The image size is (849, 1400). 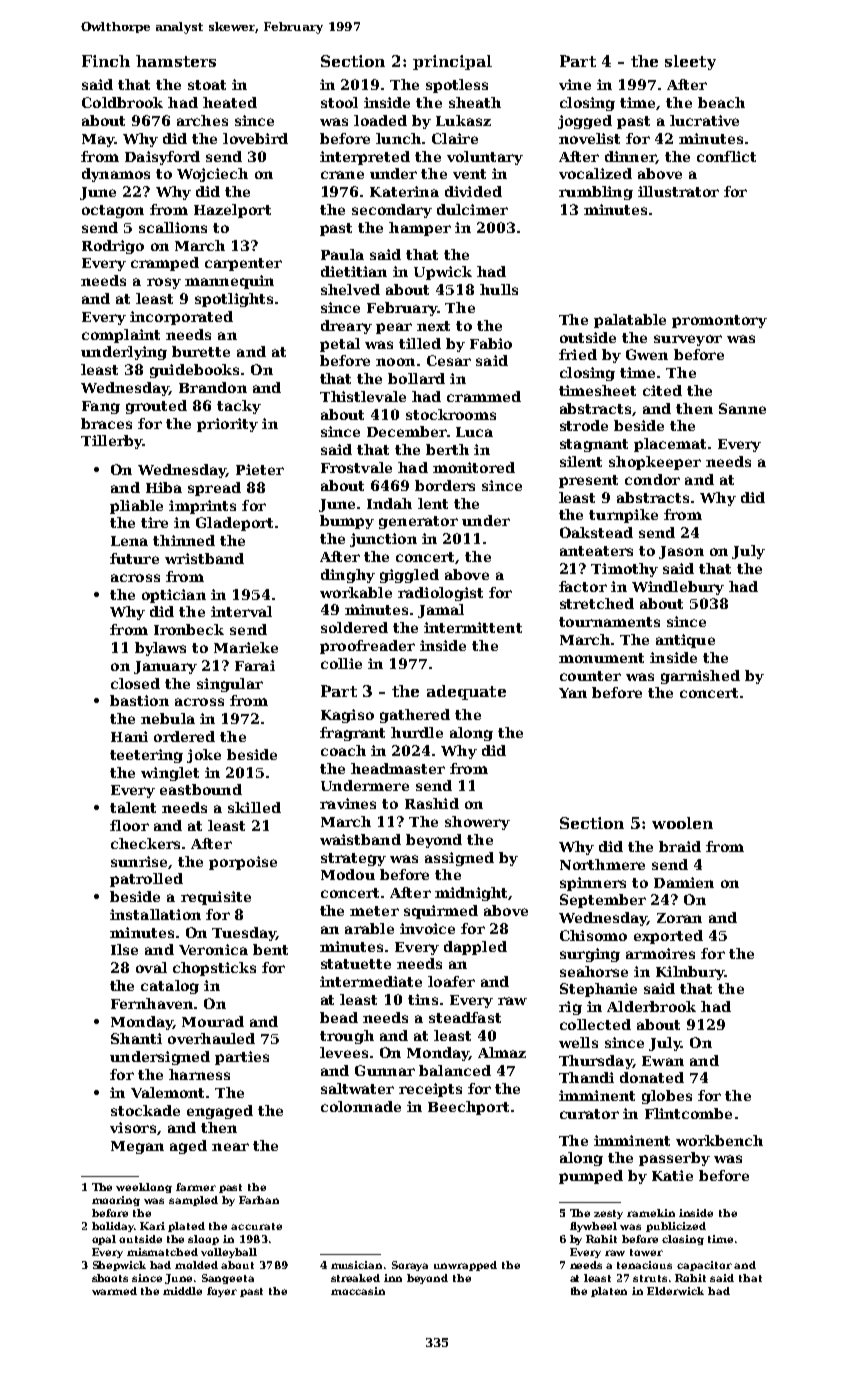 I want to click on moccasin, so click(x=358, y=1291).
